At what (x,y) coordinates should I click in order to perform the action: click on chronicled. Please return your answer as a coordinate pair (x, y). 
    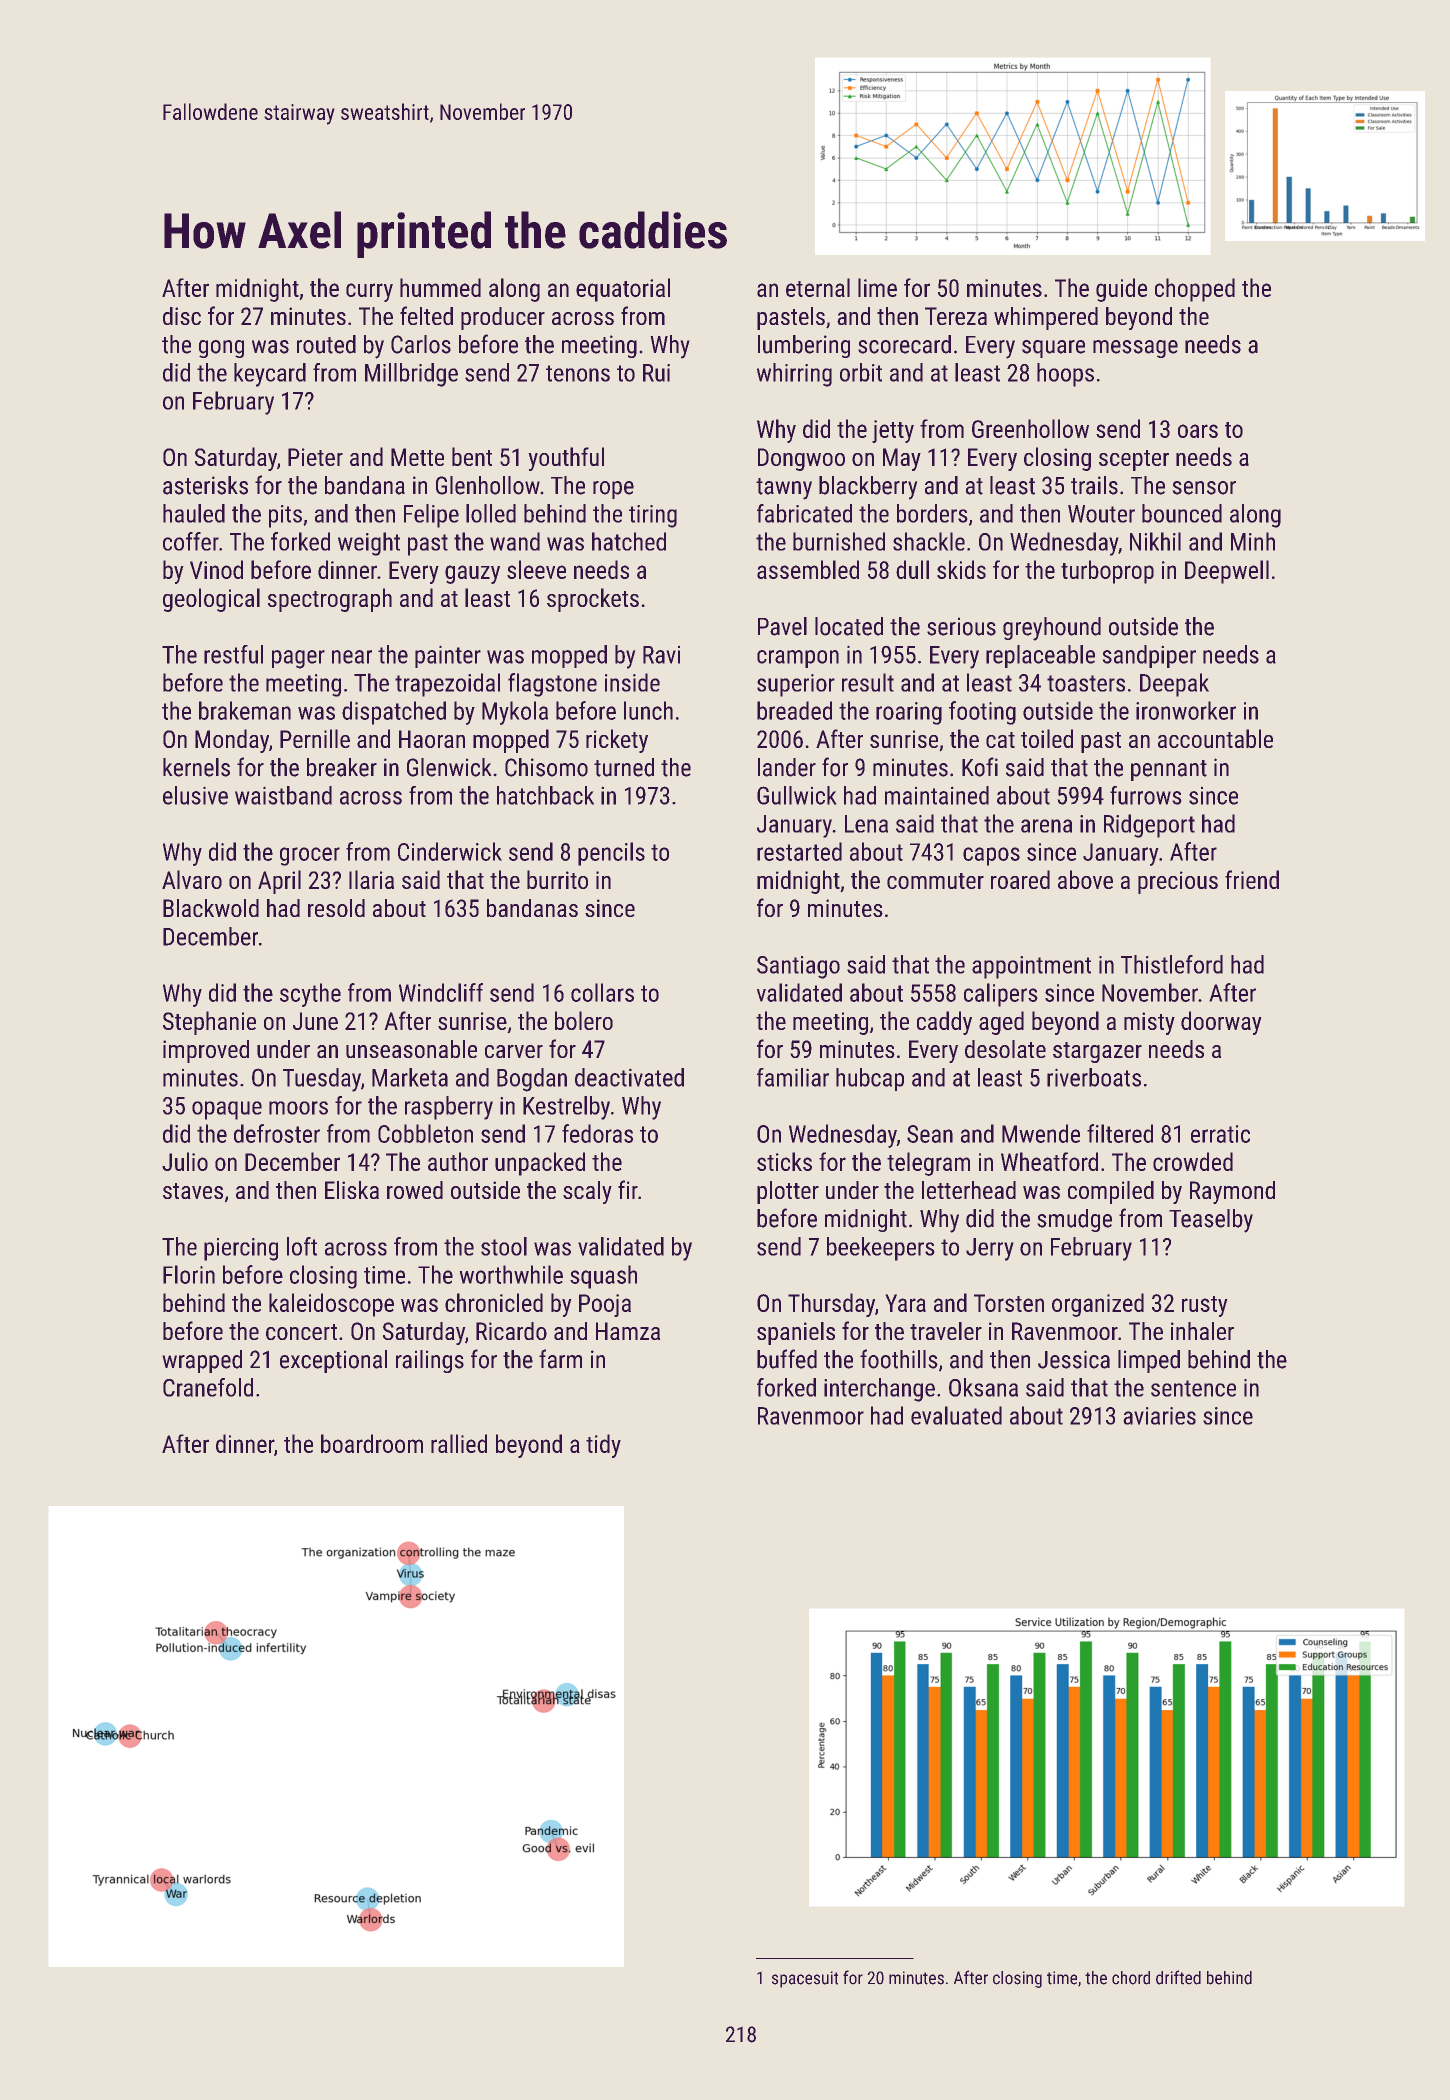
    Looking at the image, I should click on (494, 1302).
